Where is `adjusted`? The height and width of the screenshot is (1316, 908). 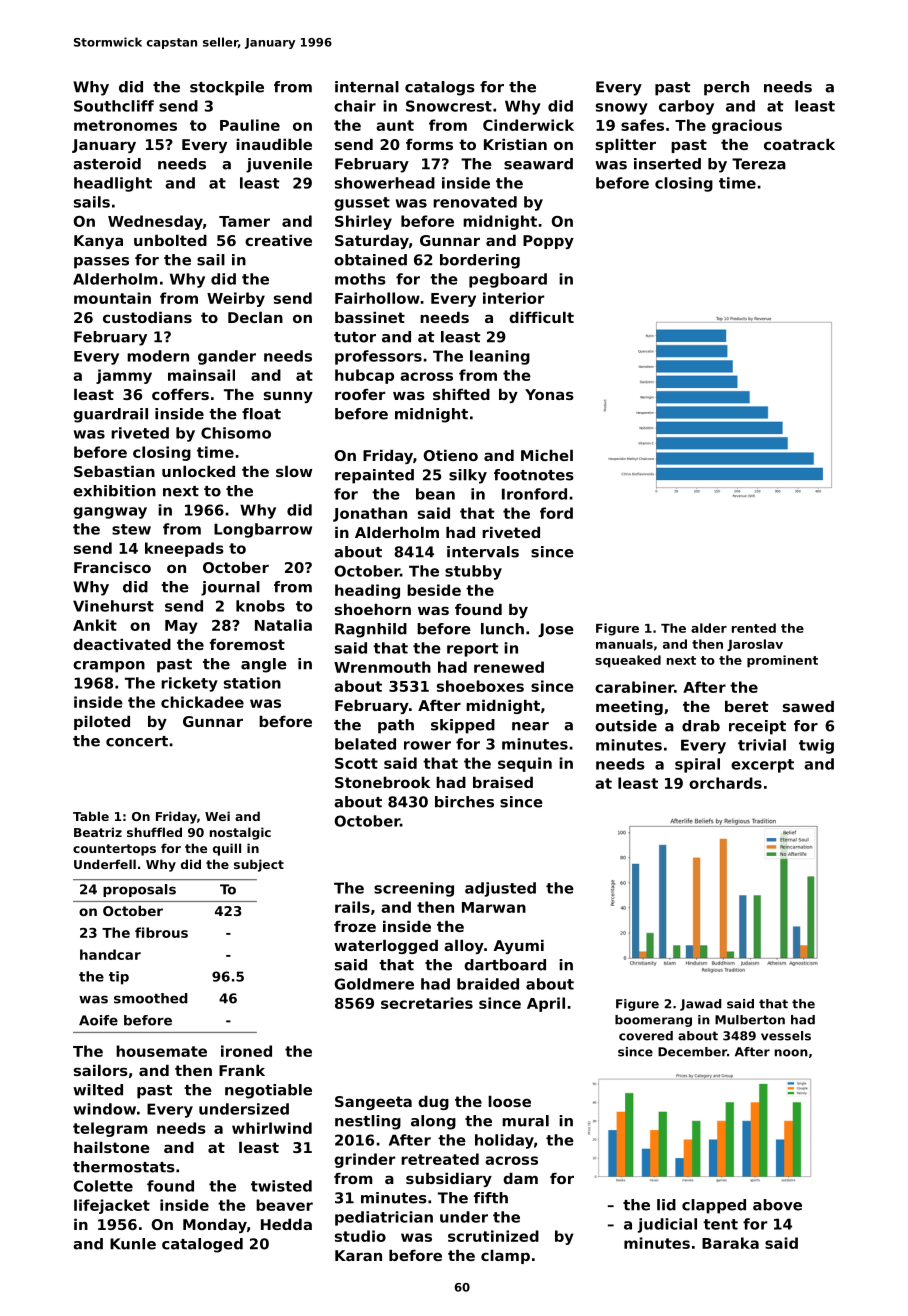 adjusted is located at coordinates (500, 889).
